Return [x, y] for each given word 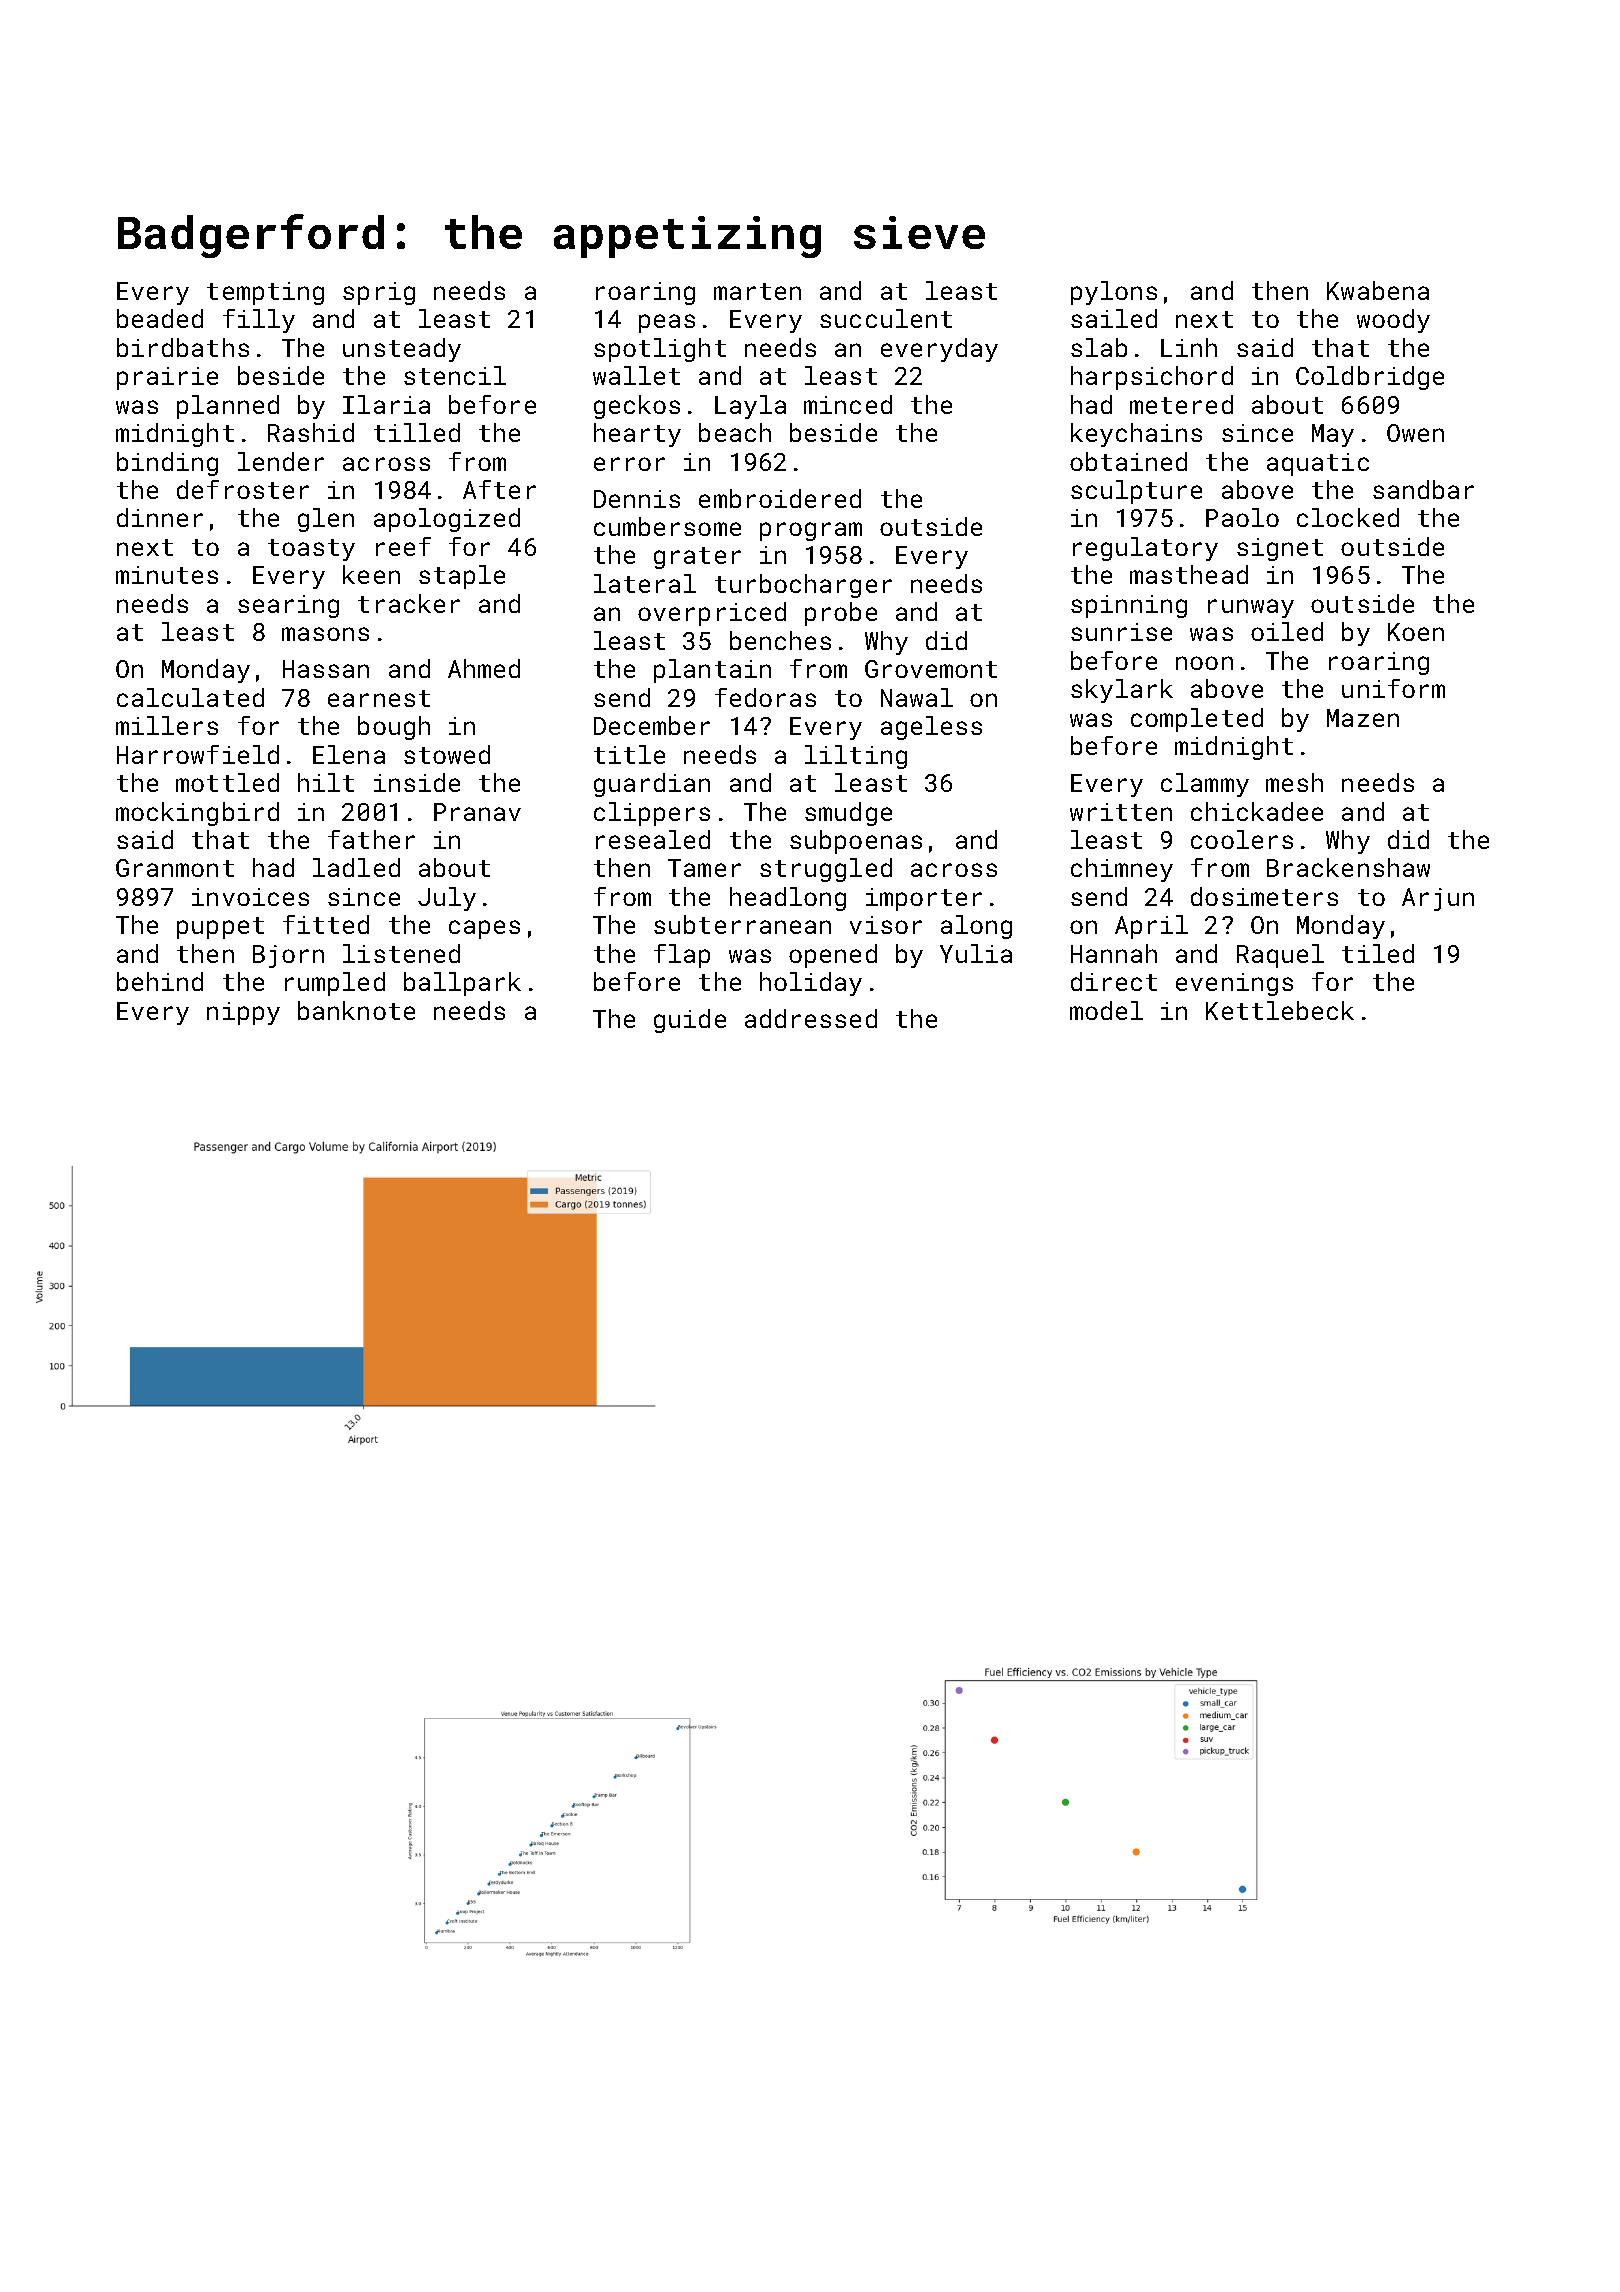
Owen [1415, 433]
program [811, 531]
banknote [356, 1010]
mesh [1294, 782]
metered [1181, 404]
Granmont [175, 868]
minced [848, 404]
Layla [750, 407]
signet [1280, 549]
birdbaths [183, 347]
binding [167, 464]
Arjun [1438, 899]
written [1121, 812]
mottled [227, 782]
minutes [167, 575]
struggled [826, 870]
